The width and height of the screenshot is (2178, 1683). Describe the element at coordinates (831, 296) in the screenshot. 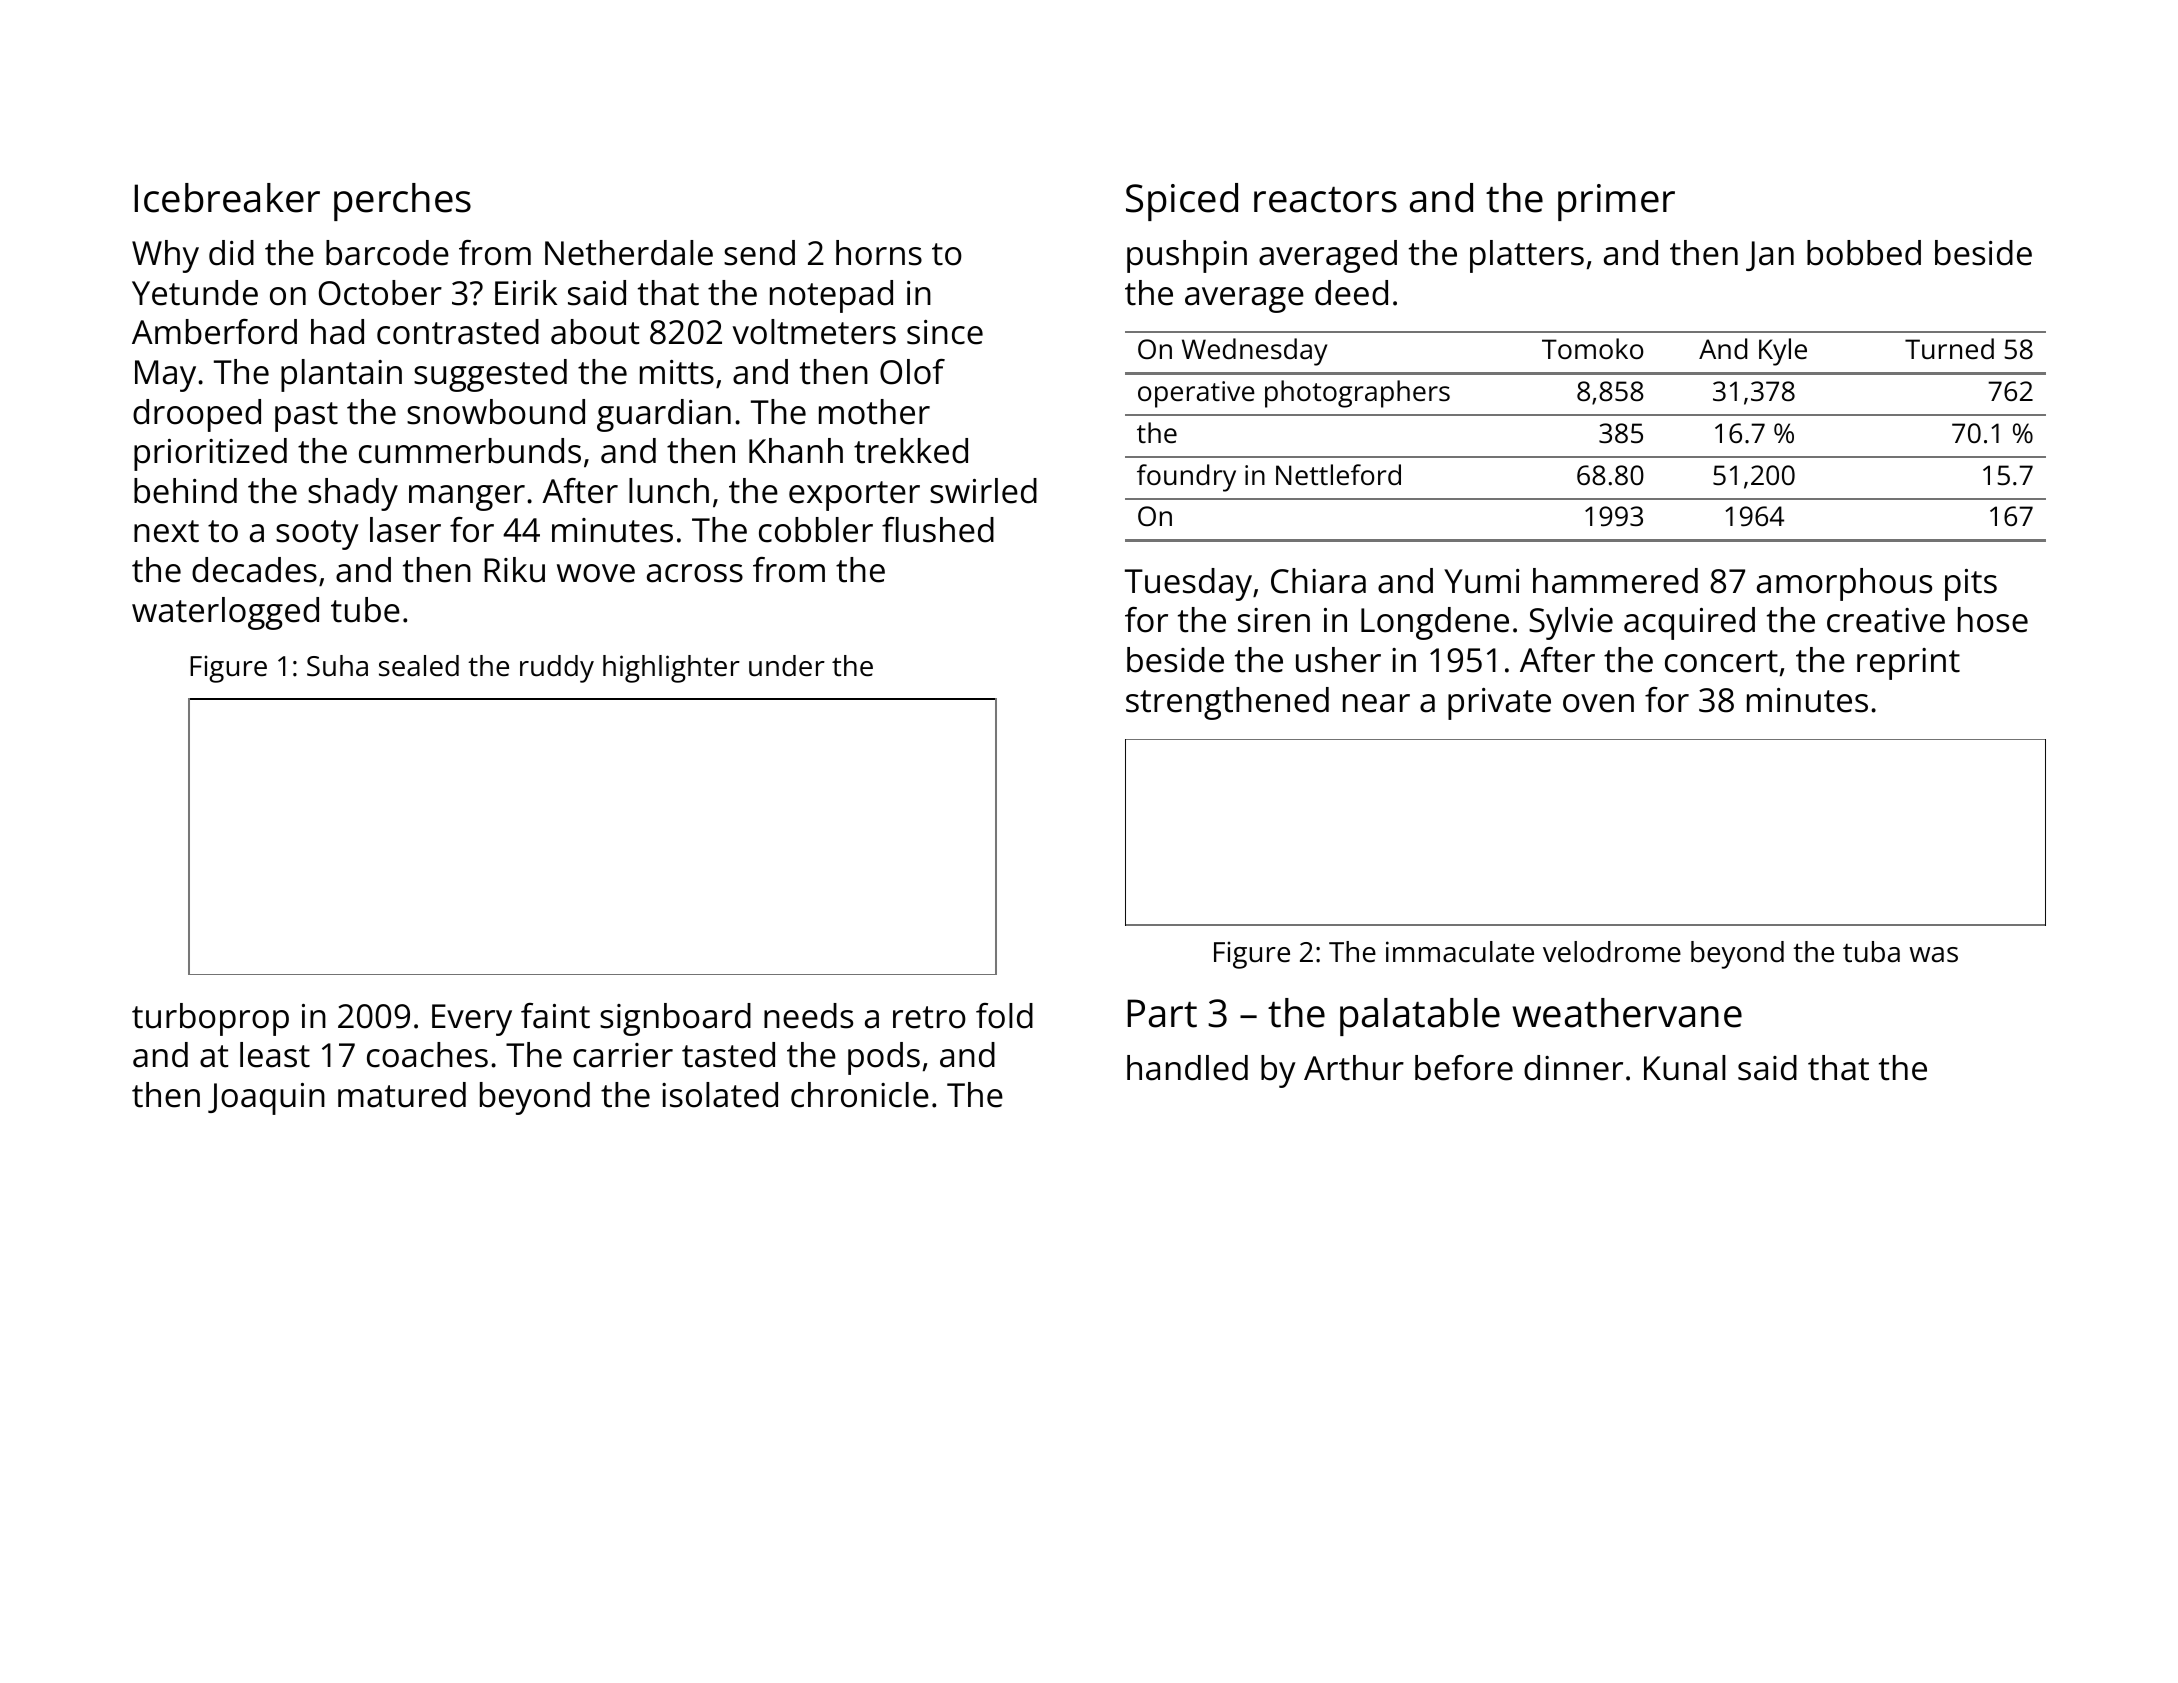

I see `notepad` at that location.
